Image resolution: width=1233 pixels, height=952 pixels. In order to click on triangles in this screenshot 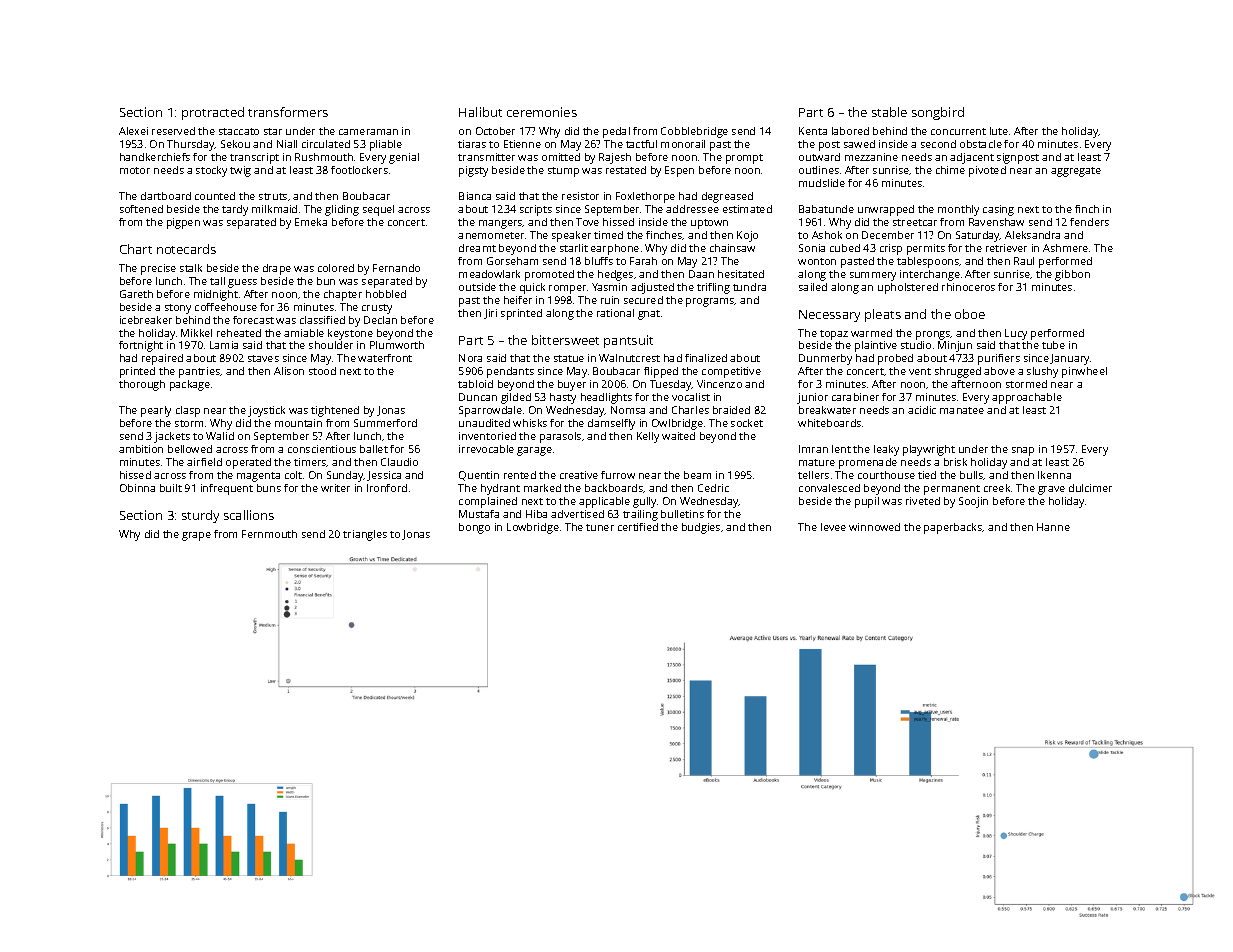, I will do `click(365, 535)`.
